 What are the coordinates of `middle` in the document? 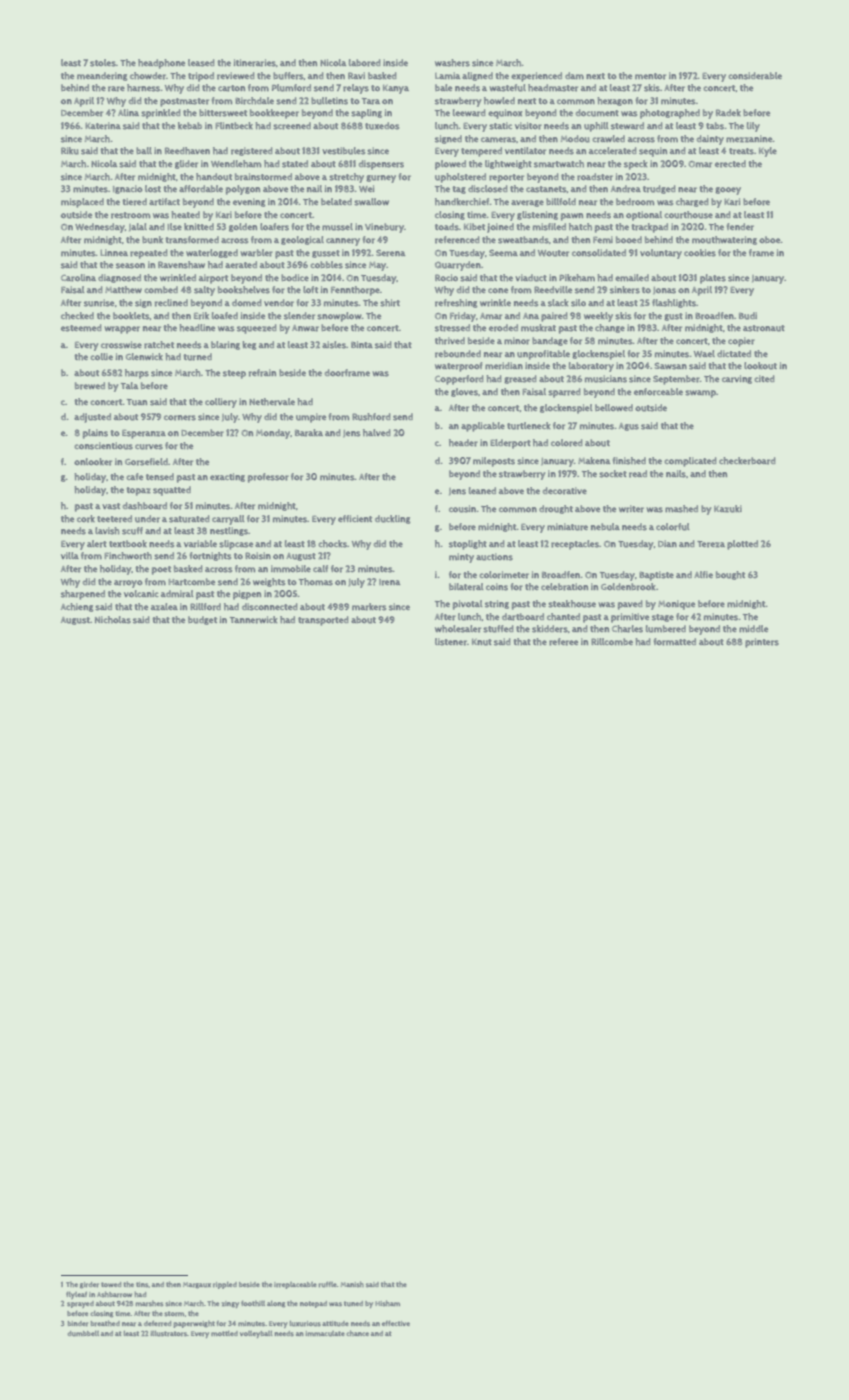 It's located at (753, 628).
